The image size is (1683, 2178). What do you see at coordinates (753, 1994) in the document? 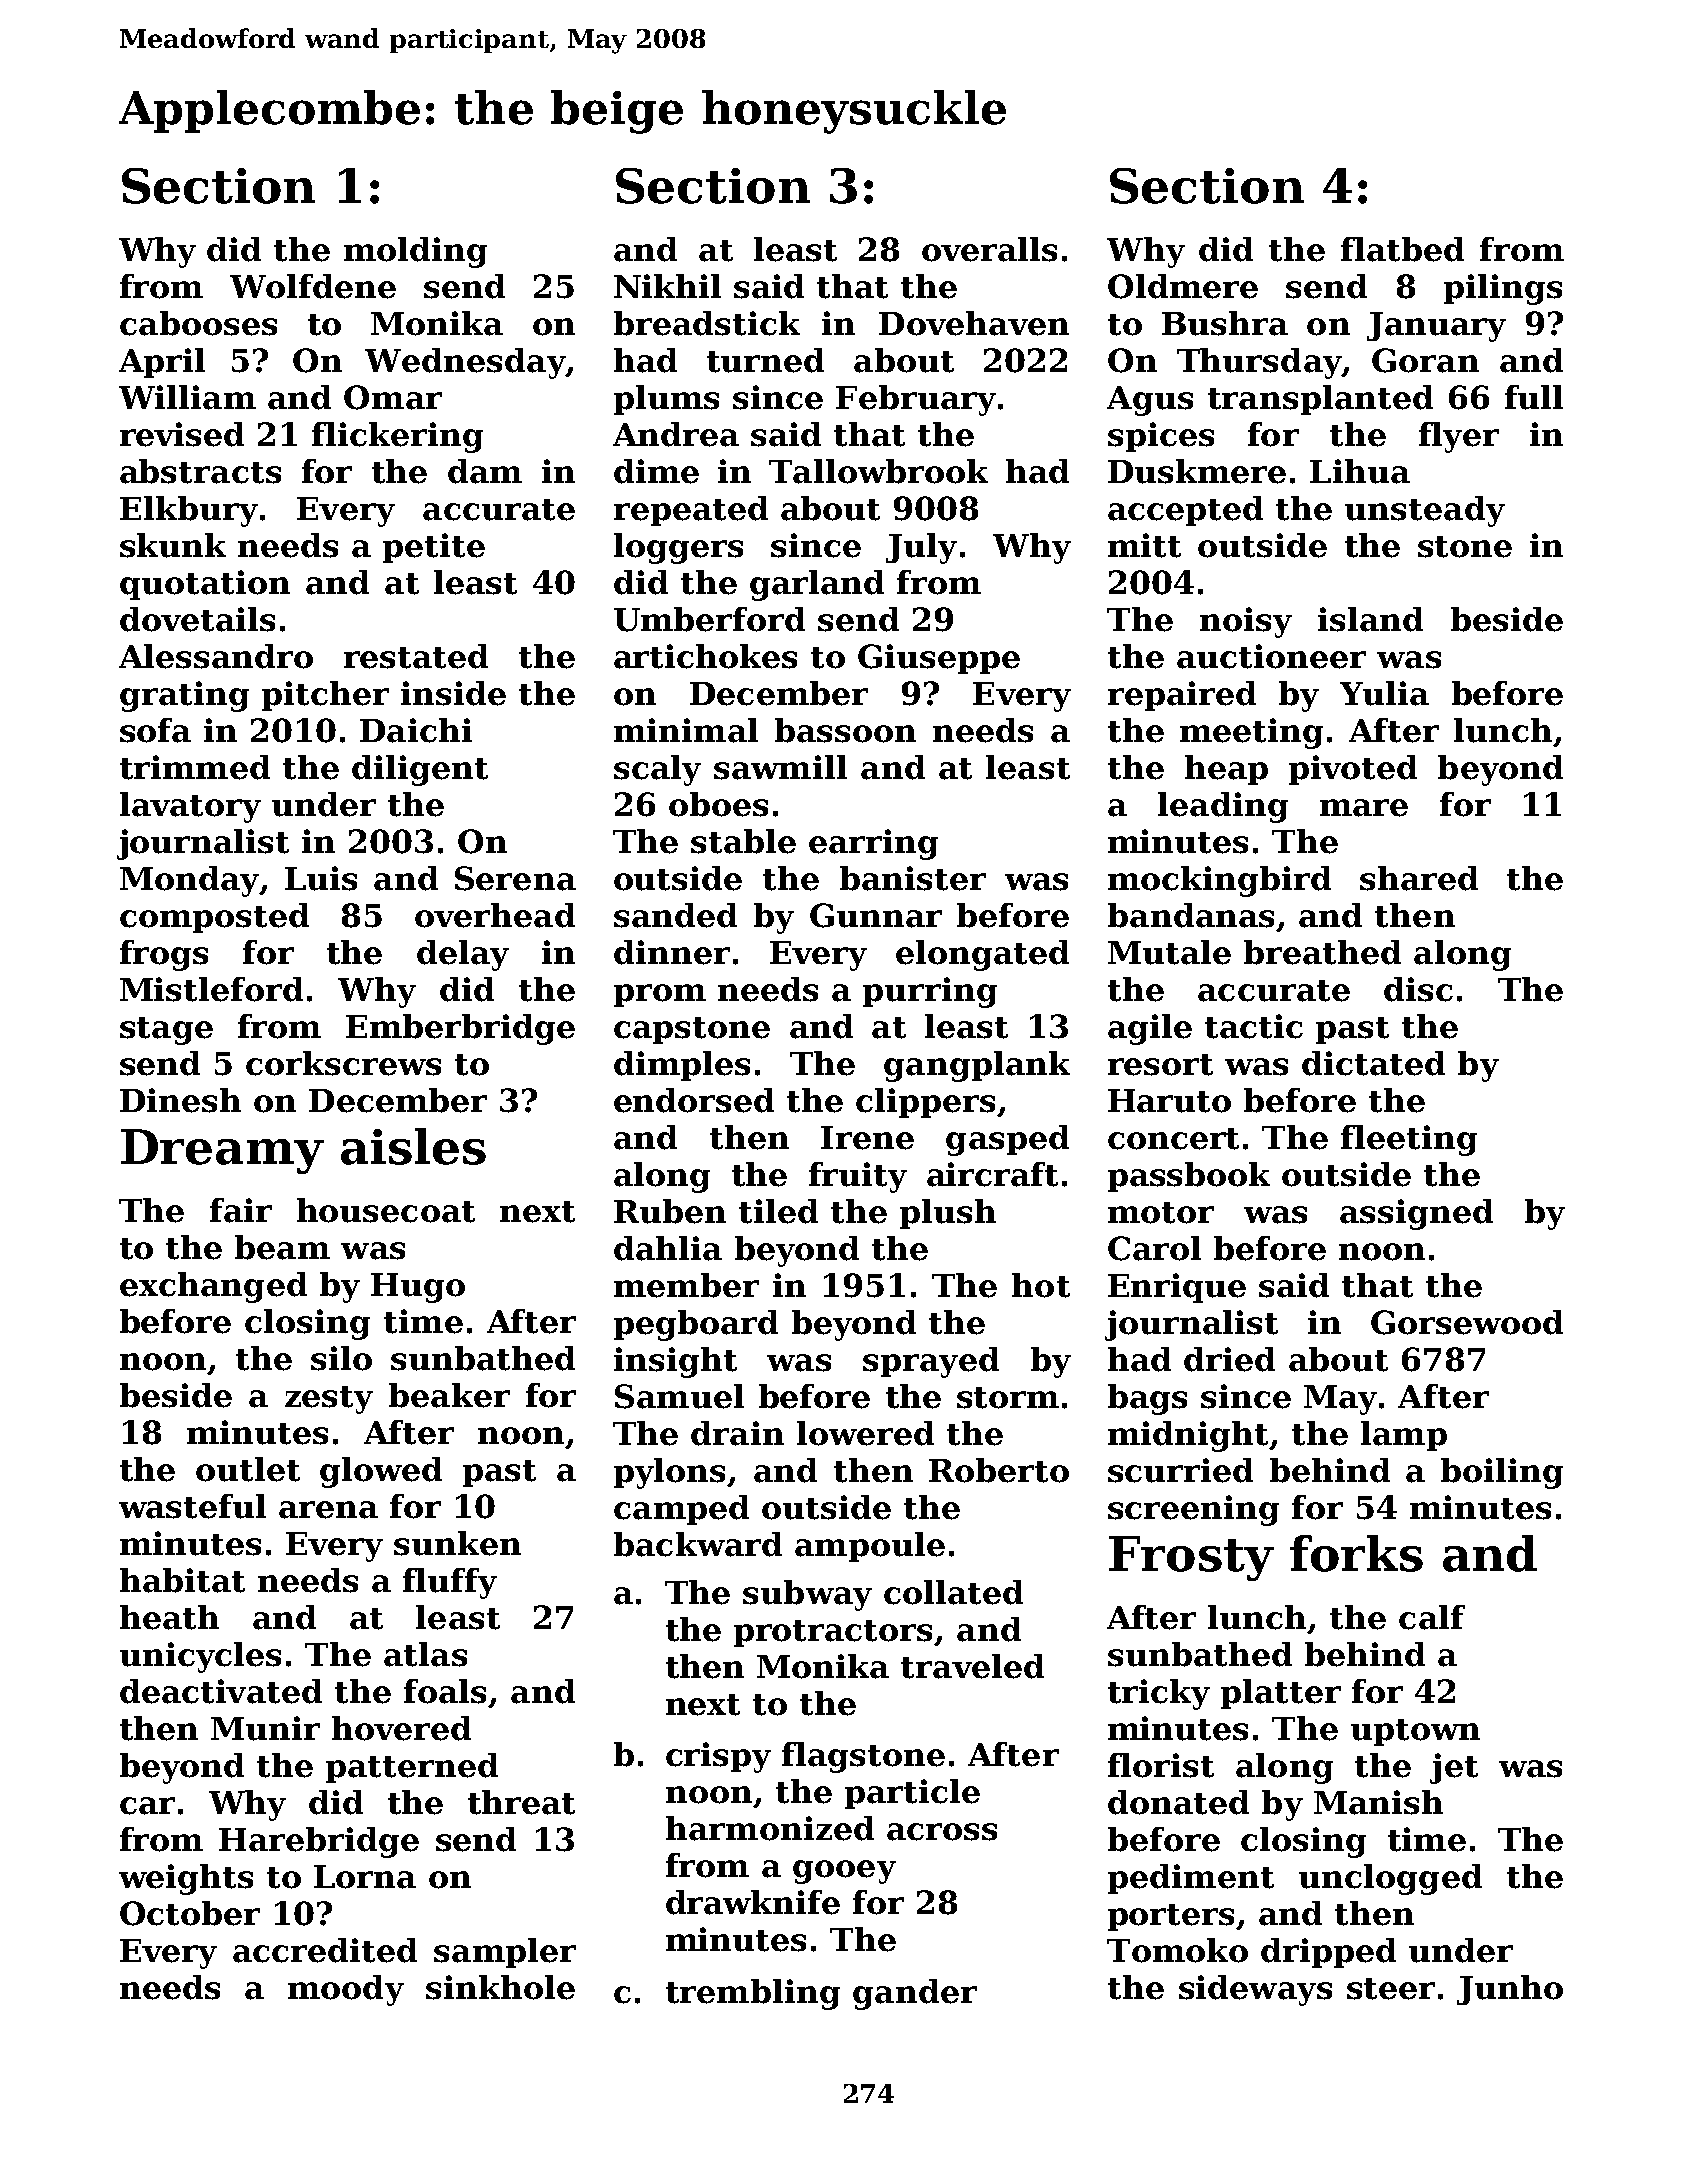
I see `trembling` at bounding box center [753, 1994].
